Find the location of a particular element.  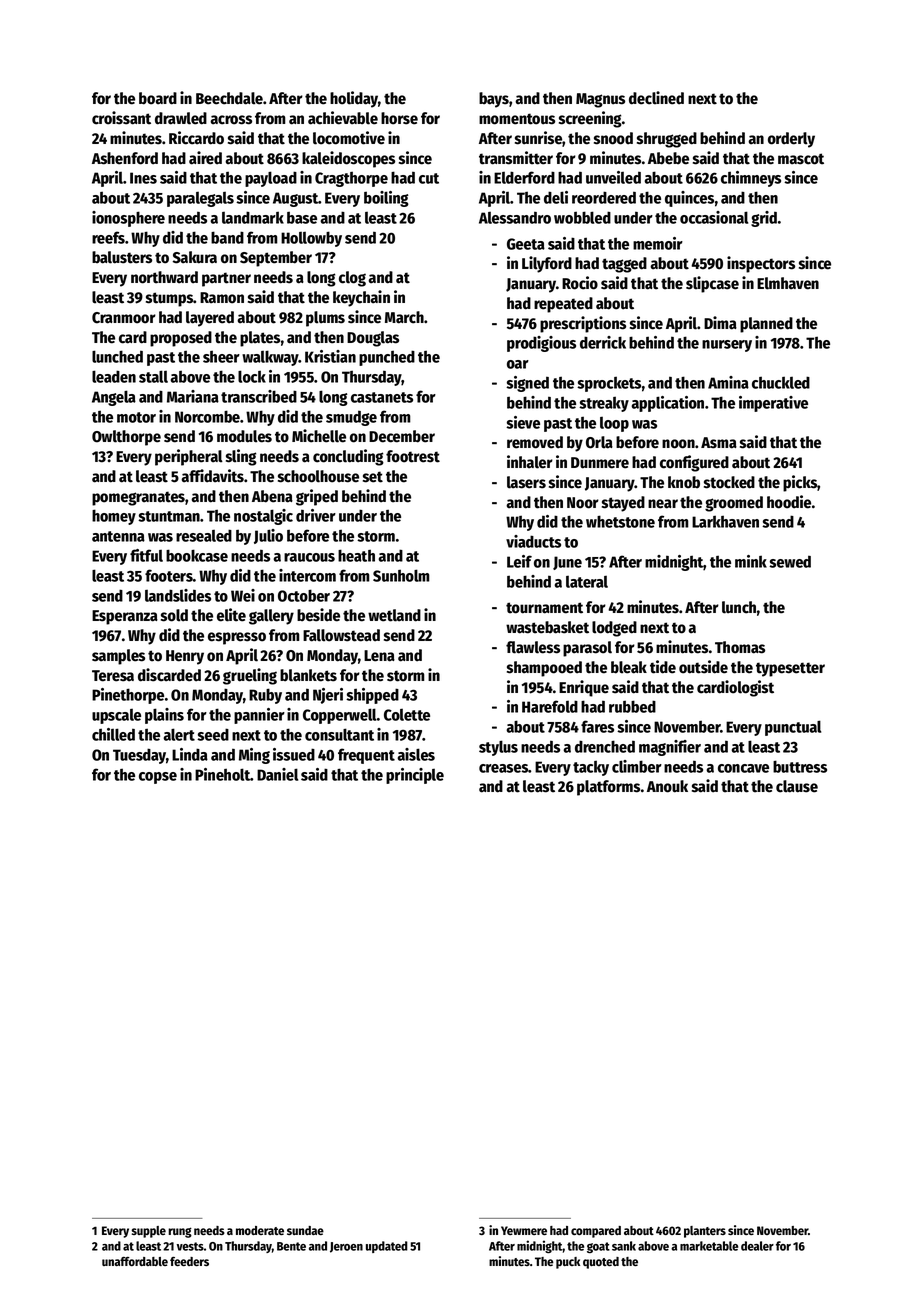

deli is located at coordinates (556, 197).
